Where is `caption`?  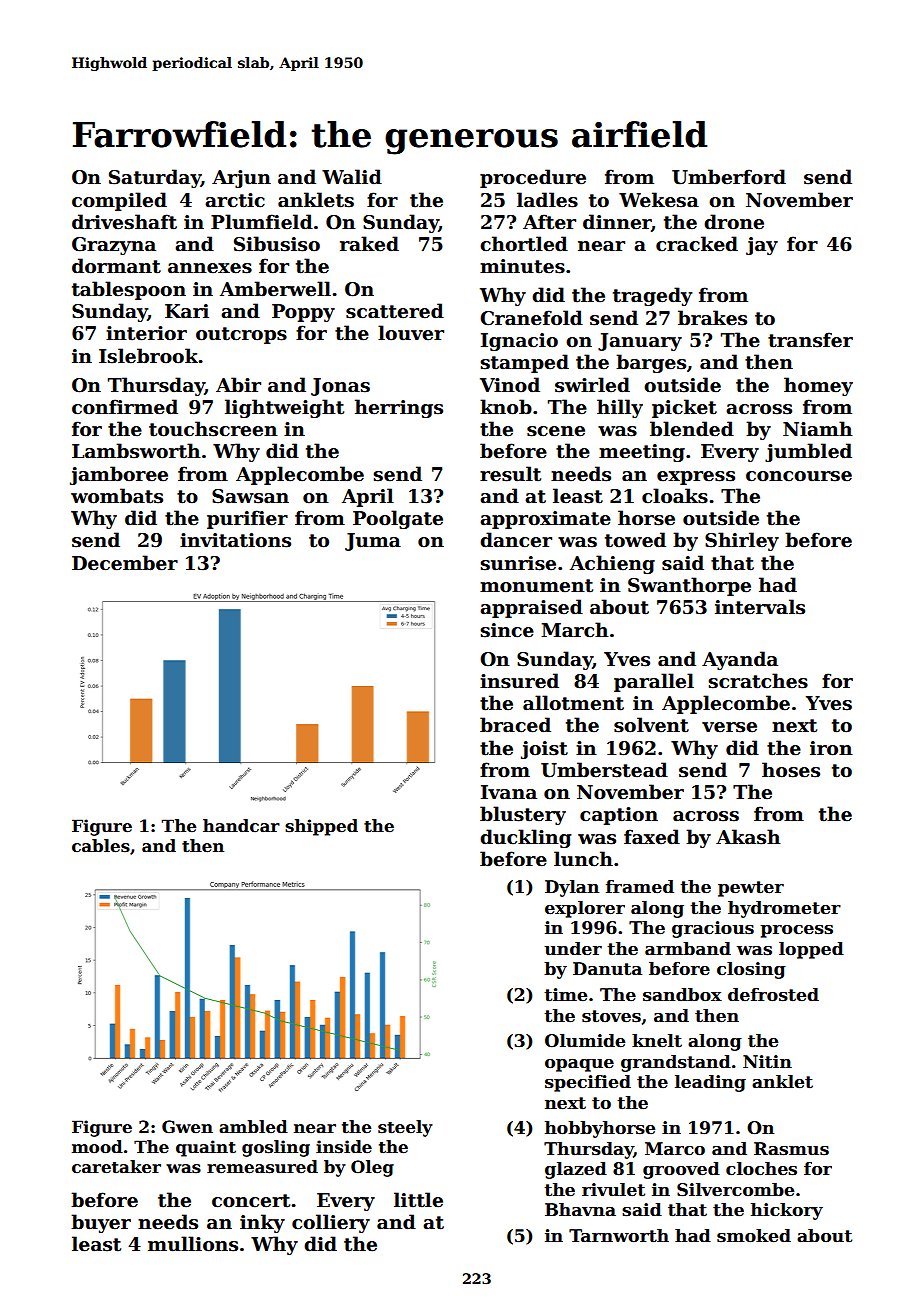 caption is located at coordinates (619, 816).
